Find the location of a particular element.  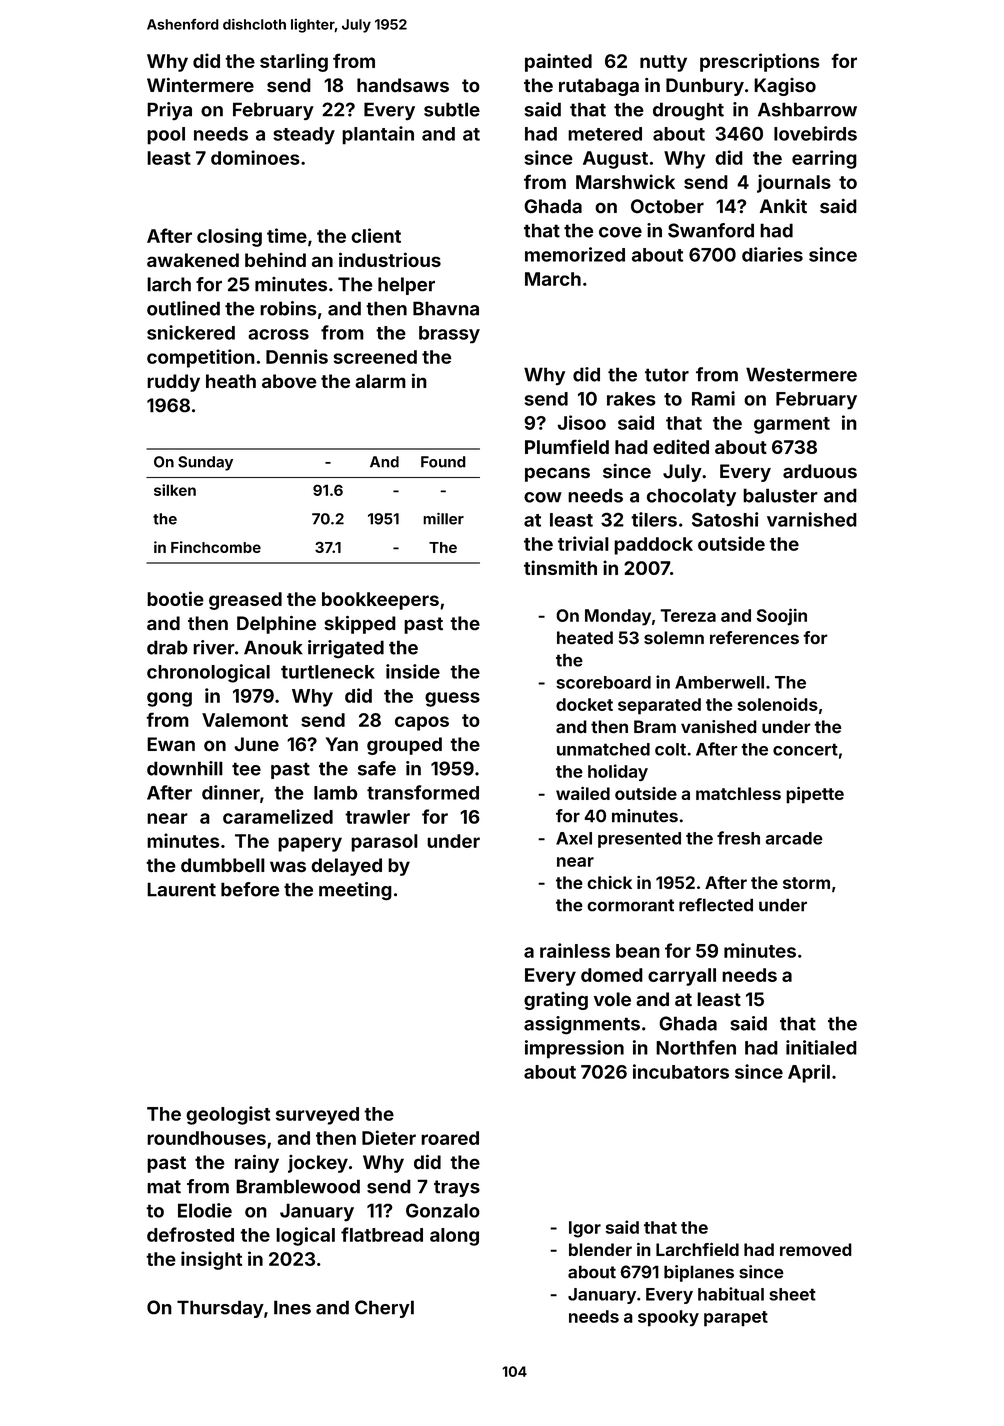

presented is located at coordinates (639, 840).
